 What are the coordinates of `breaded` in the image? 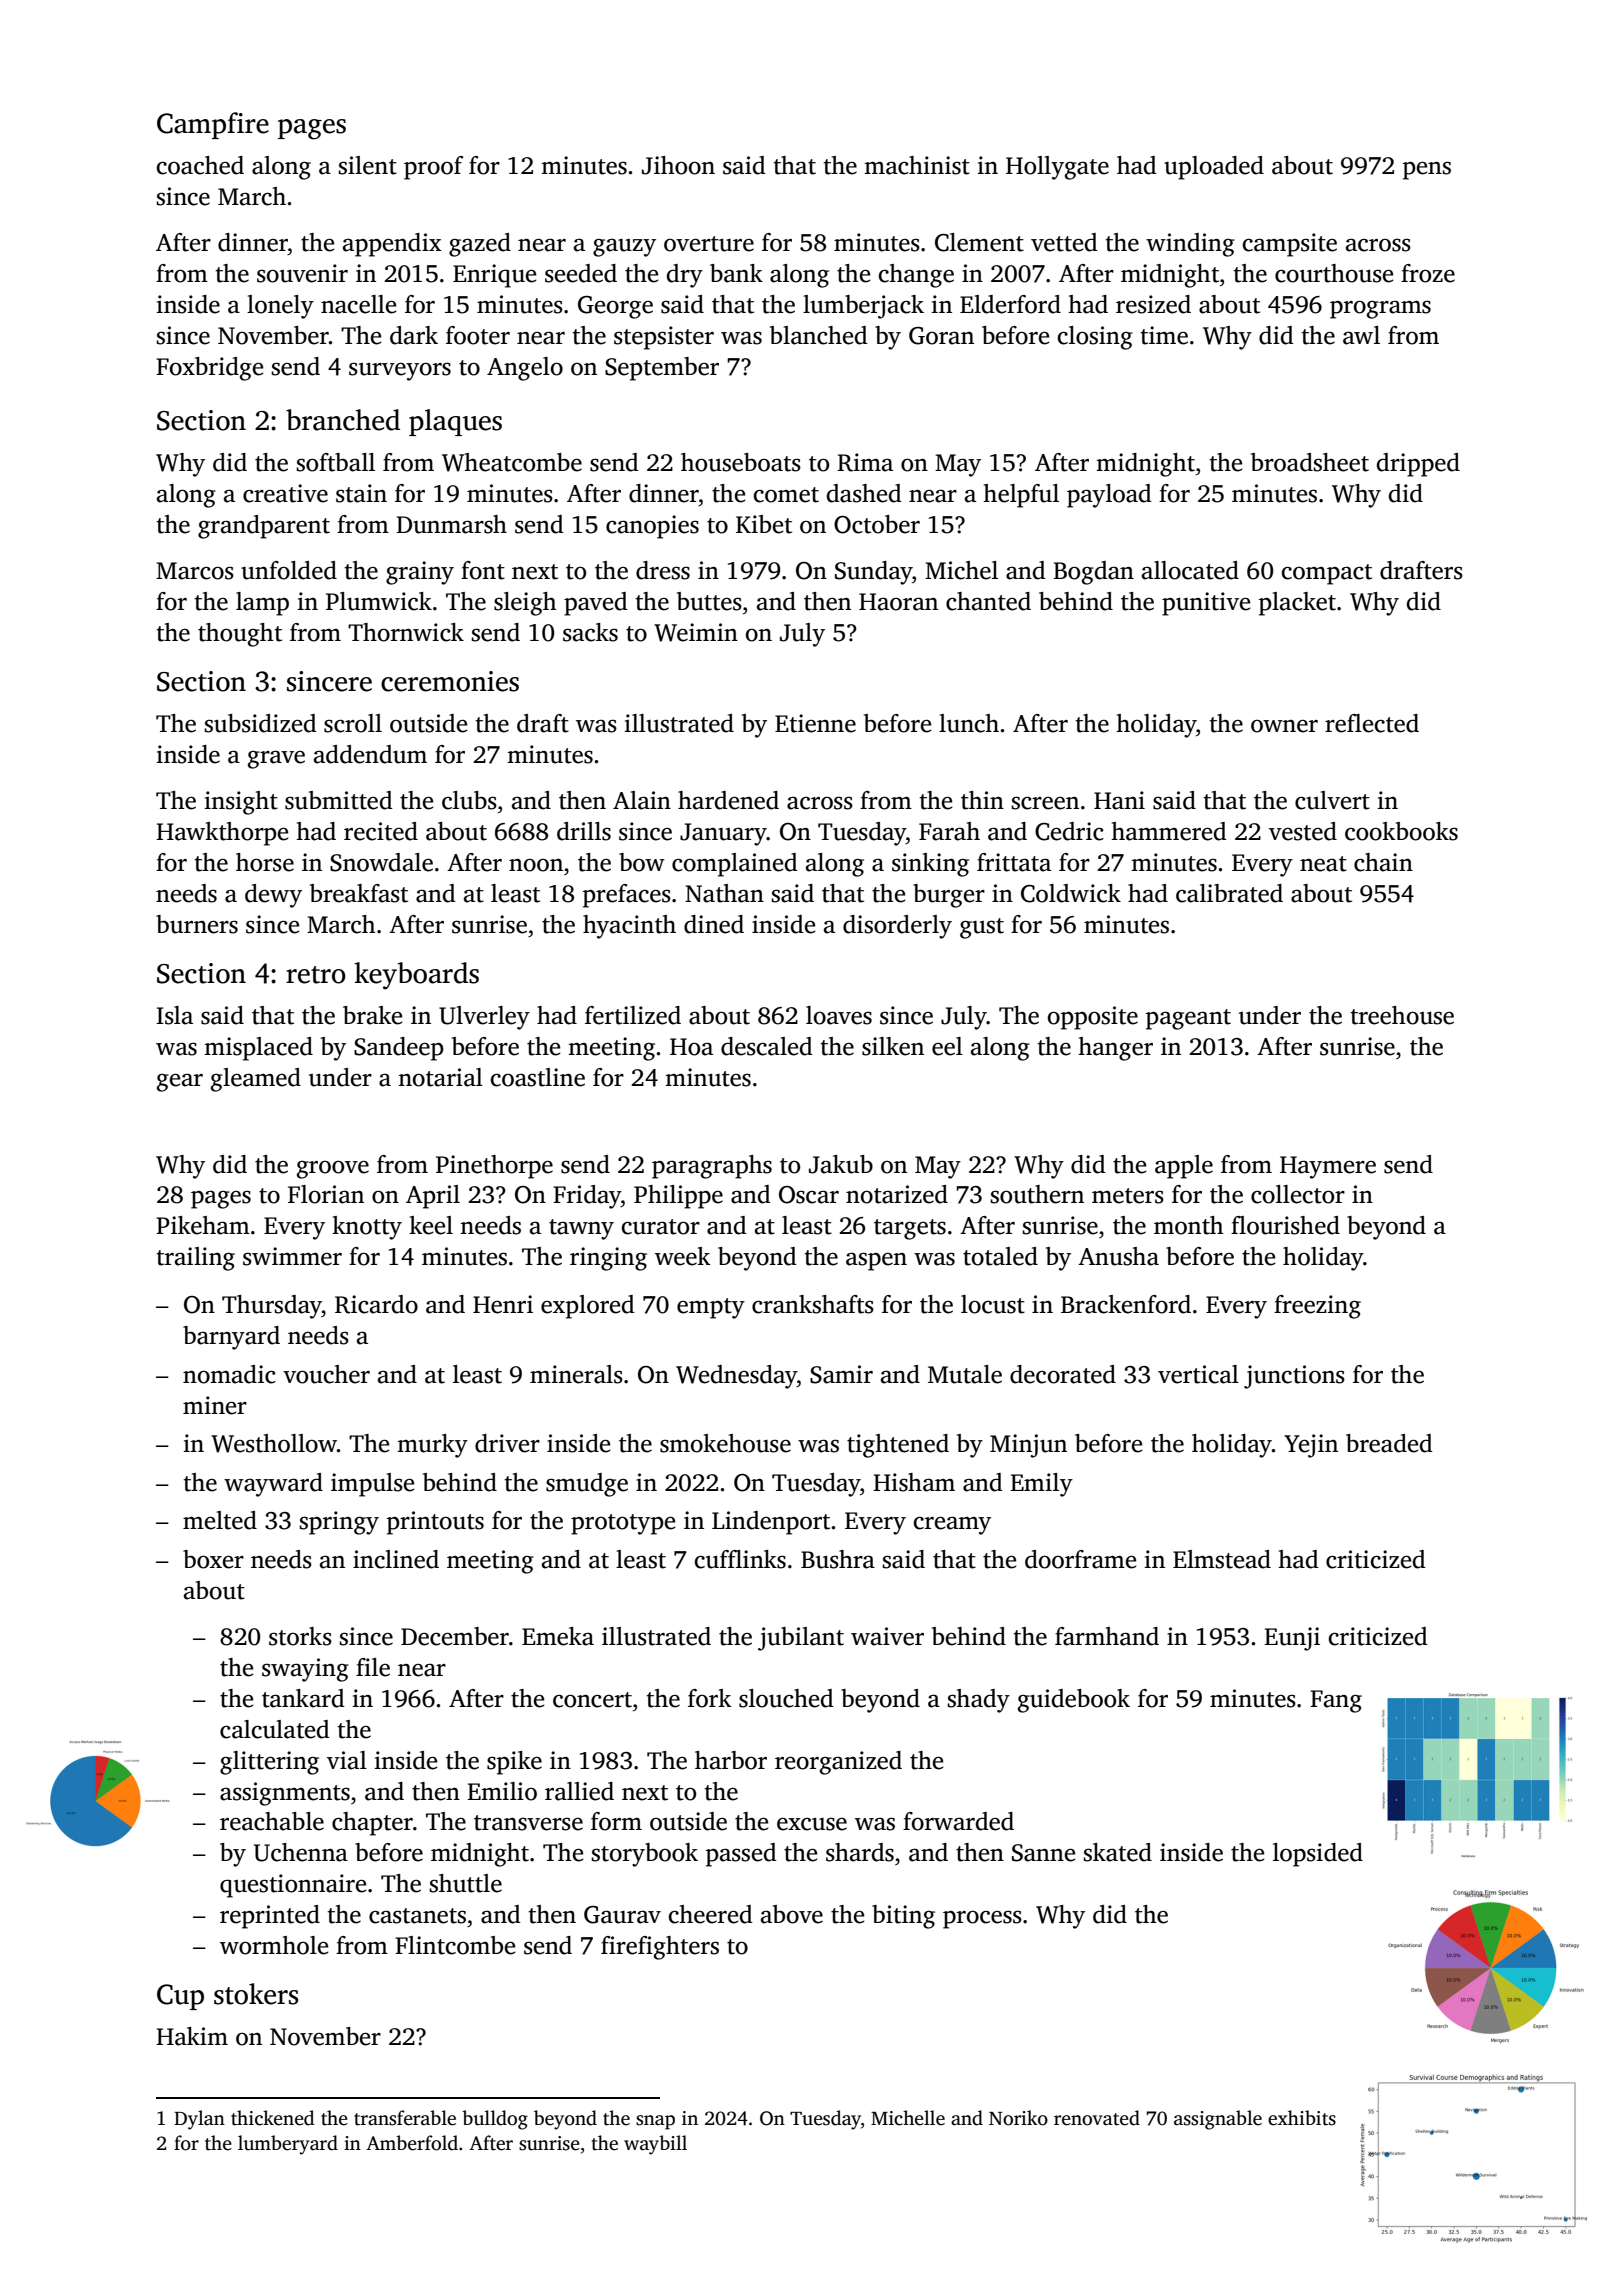 It's located at (1389, 1443).
